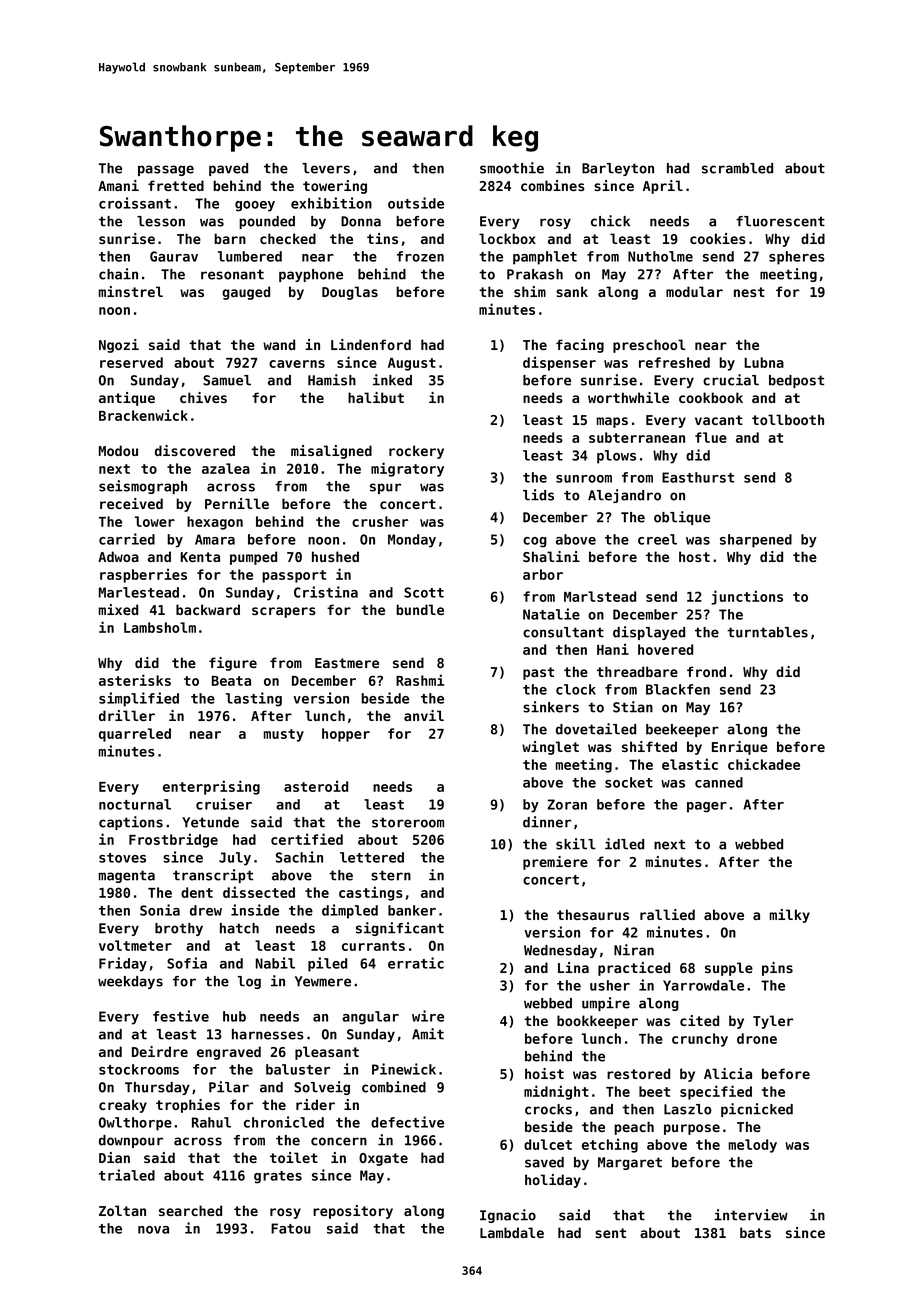 This image has width=924, height=1308. What do you see at coordinates (294, 1157) in the image?
I see `toilet` at bounding box center [294, 1157].
